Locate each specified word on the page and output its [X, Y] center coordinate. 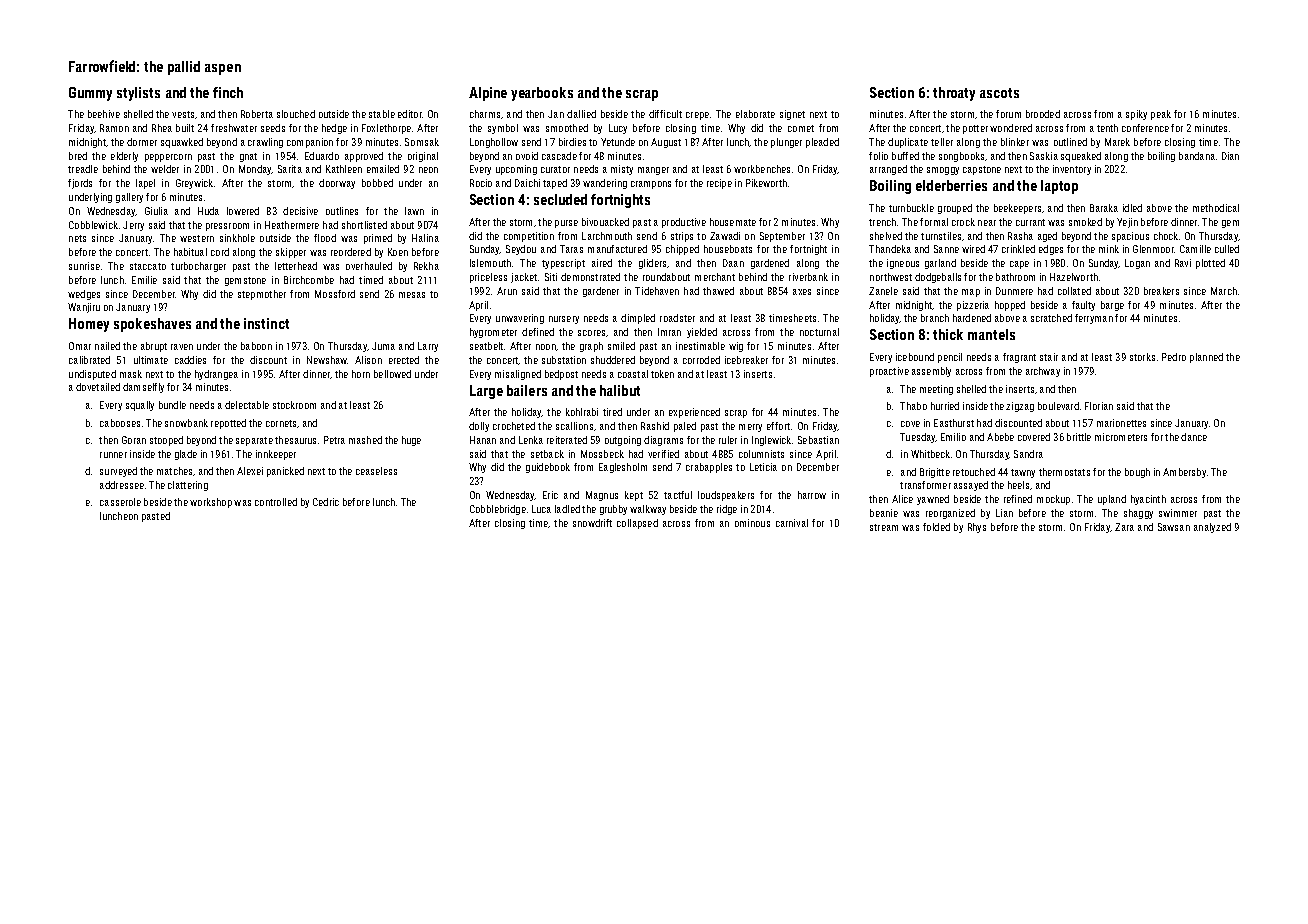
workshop [211, 503]
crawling [265, 143]
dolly [479, 427]
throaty [954, 94]
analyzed [1212, 528]
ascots [999, 93]
